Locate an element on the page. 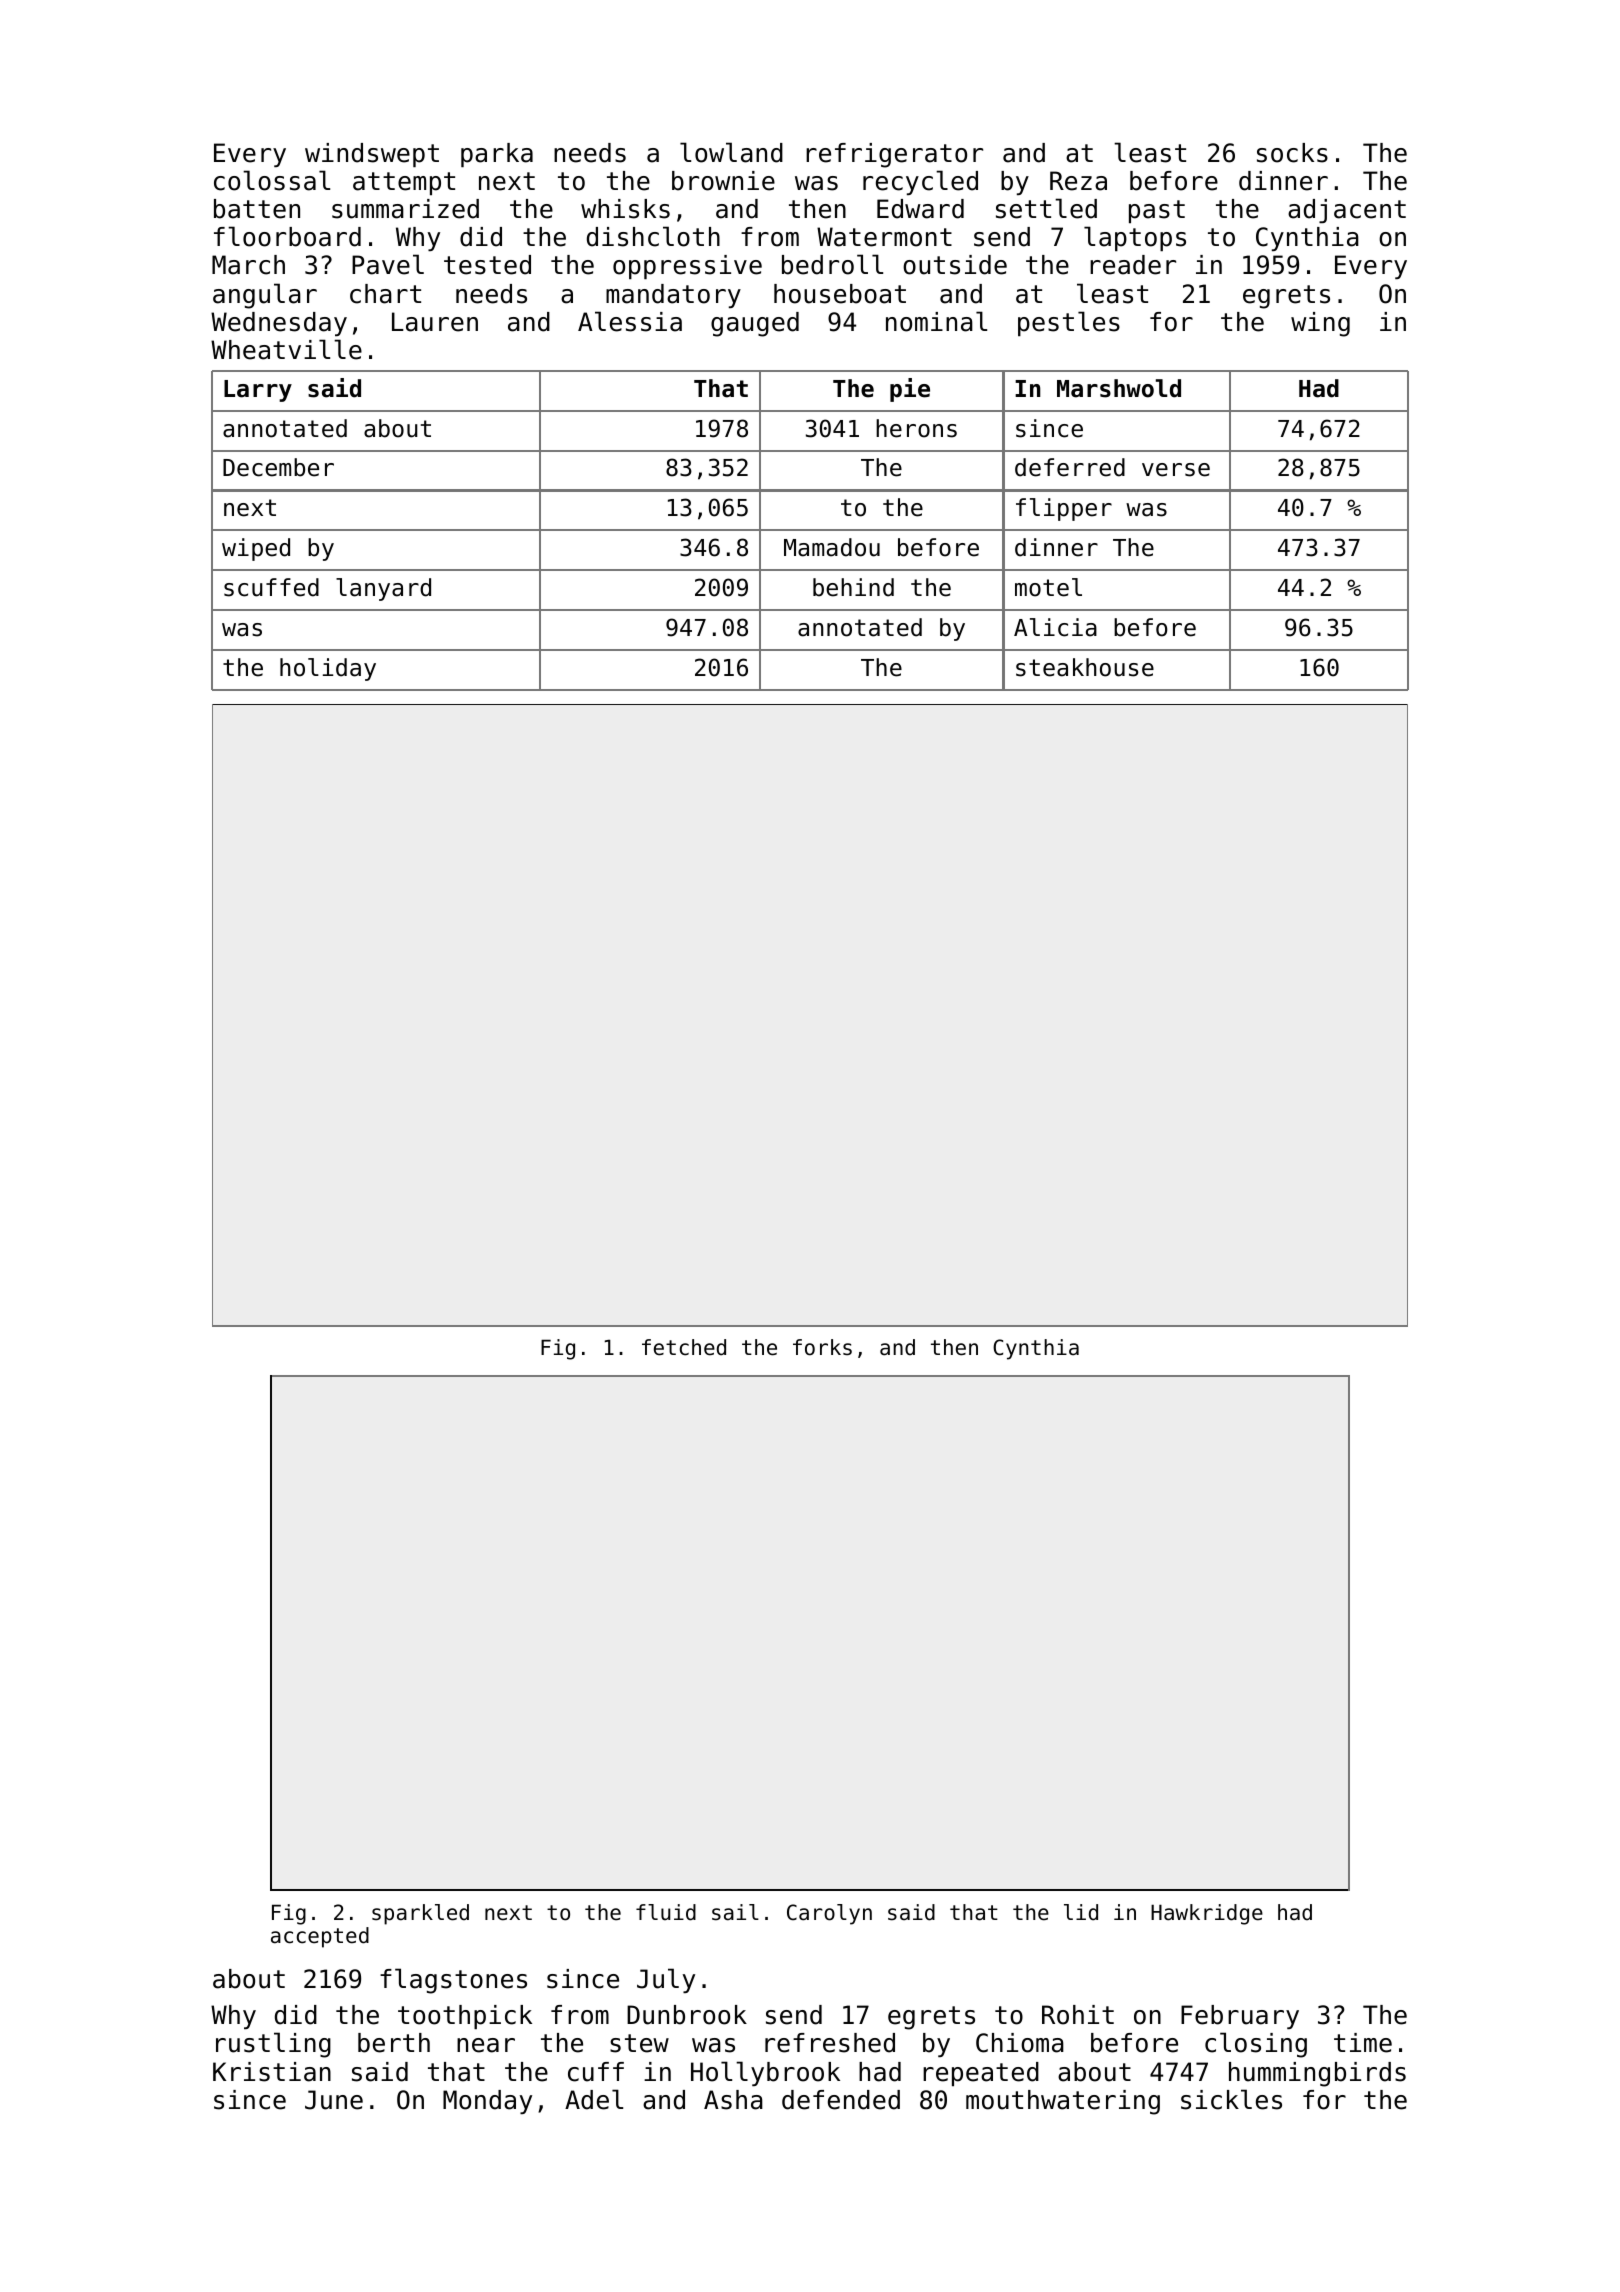 The image size is (1620, 2292). windswept is located at coordinates (372, 155).
